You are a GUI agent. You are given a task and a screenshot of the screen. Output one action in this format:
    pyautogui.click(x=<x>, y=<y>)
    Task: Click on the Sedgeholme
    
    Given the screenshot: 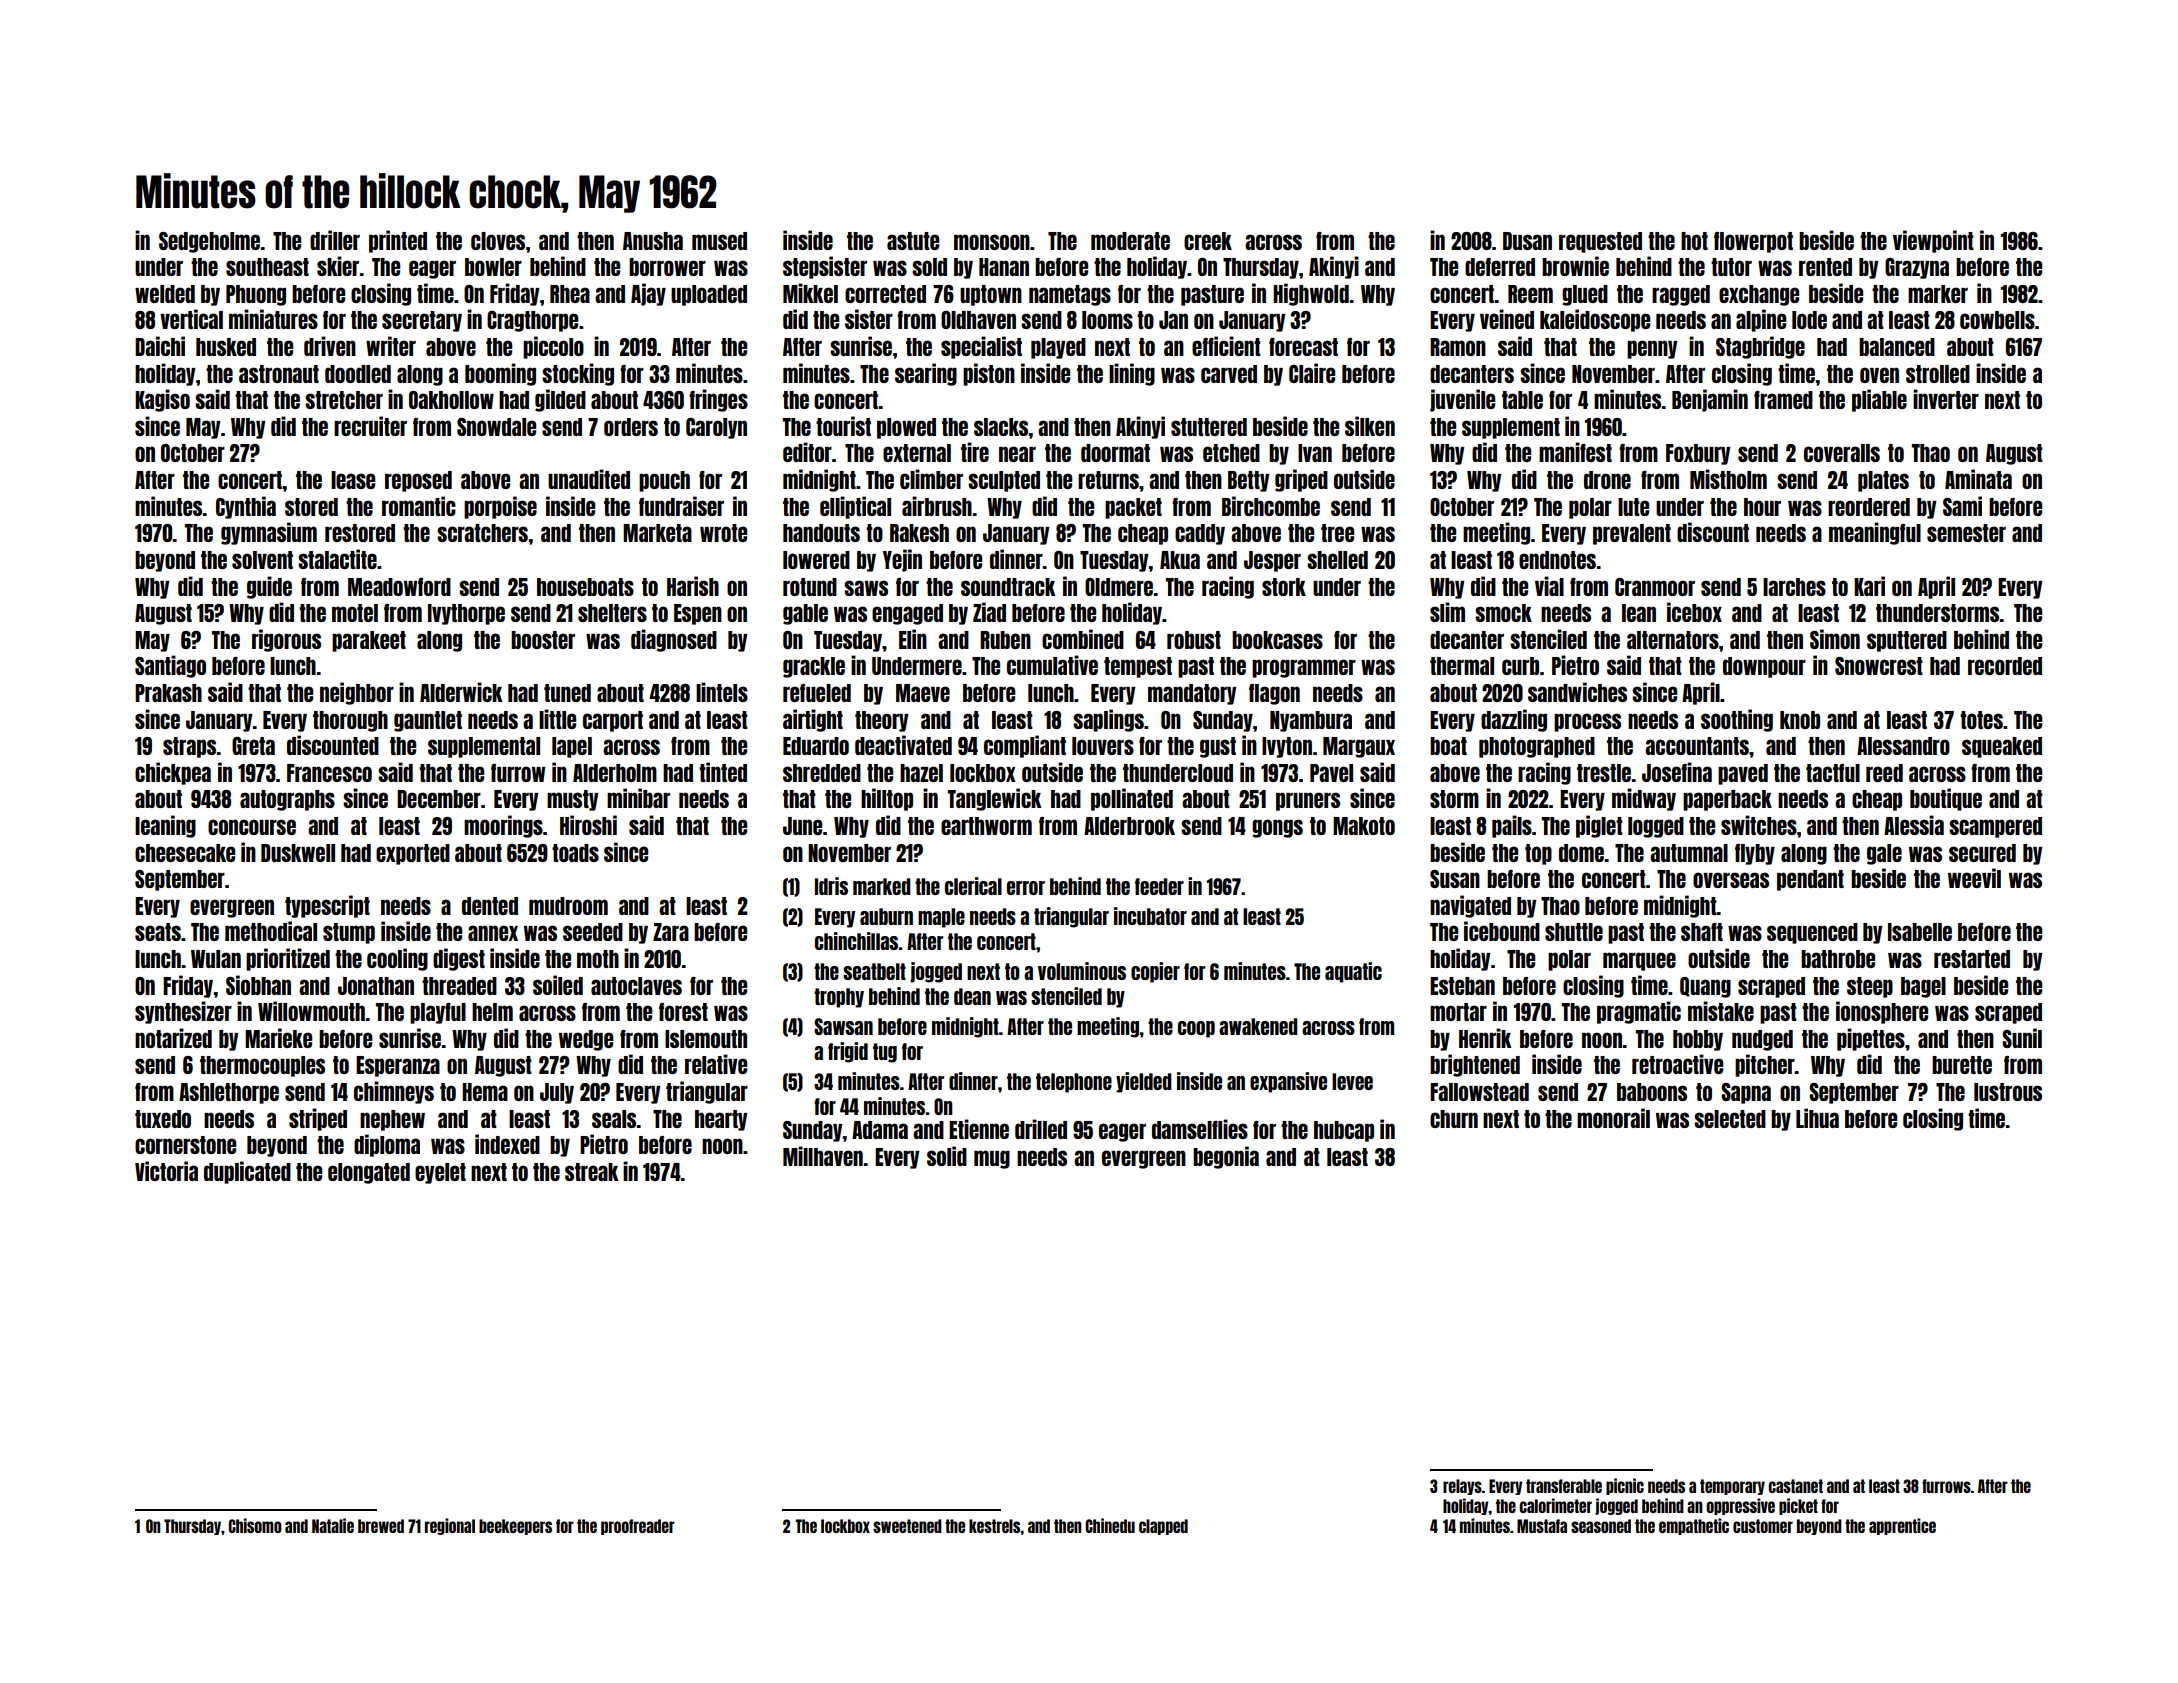 What is the action you would take?
    pyautogui.click(x=209, y=242)
